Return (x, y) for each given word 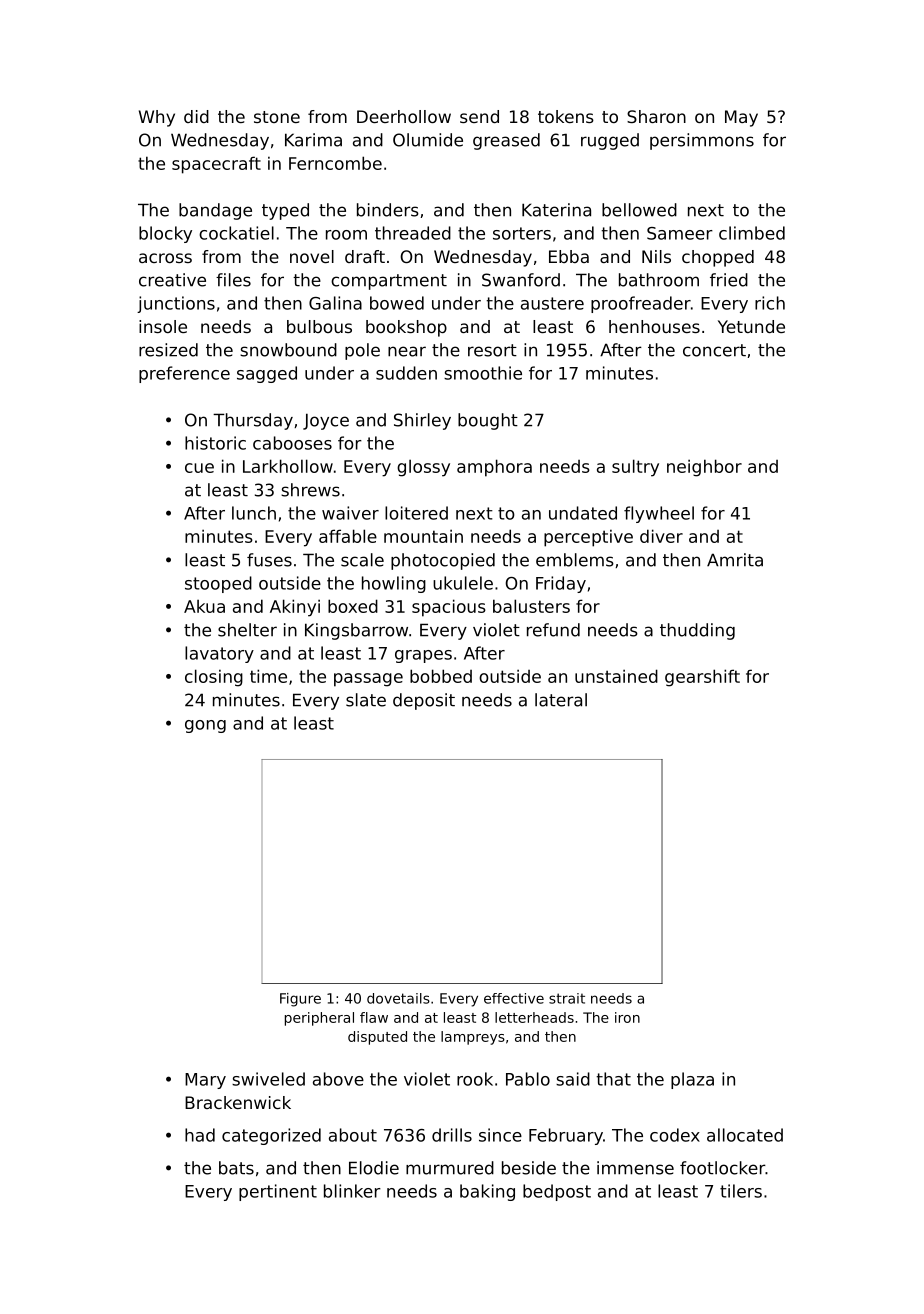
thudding (697, 631)
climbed (752, 233)
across (165, 258)
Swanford (521, 280)
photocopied (443, 561)
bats (236, 1168)
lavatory (219, 654)
